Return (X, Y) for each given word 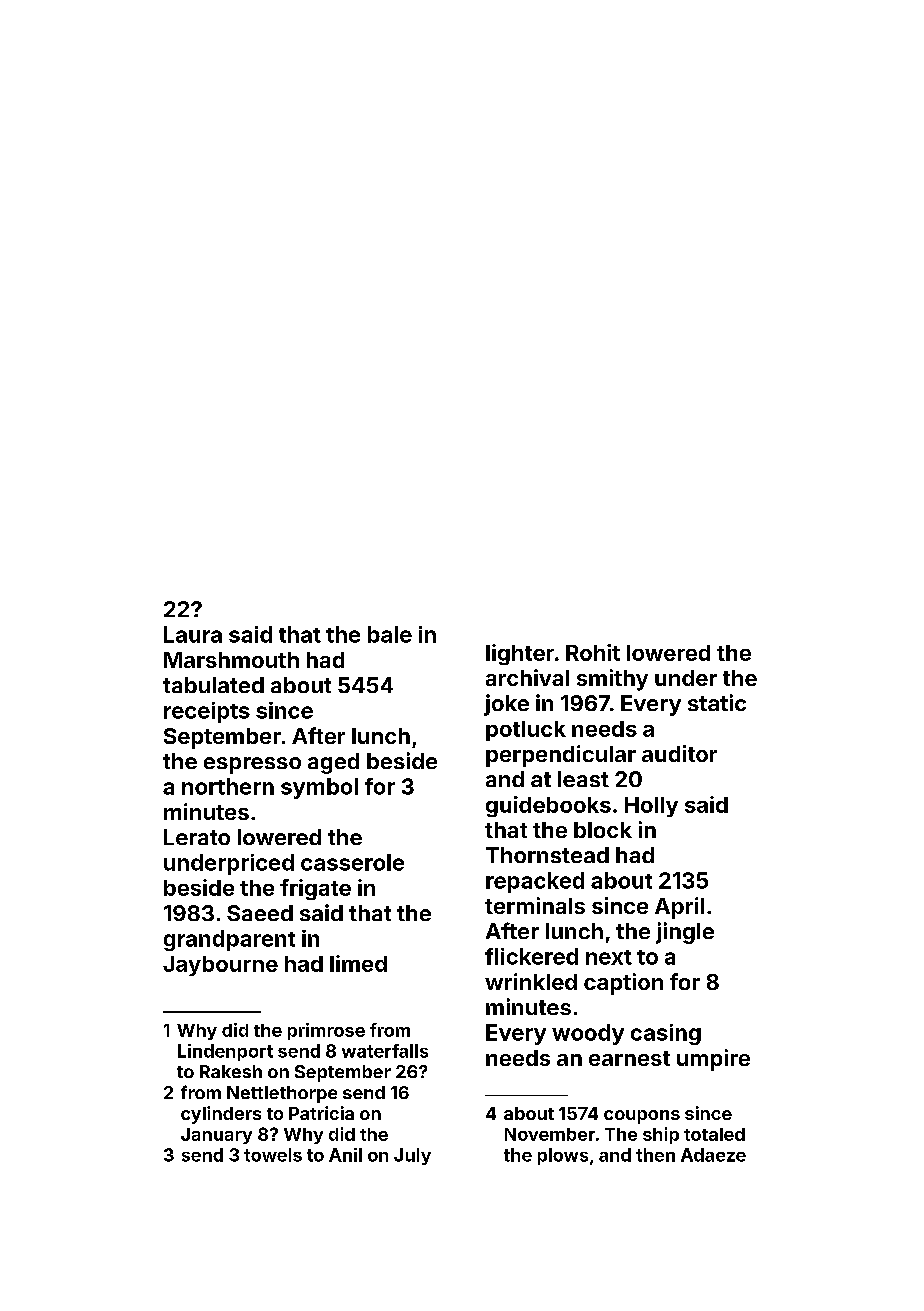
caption (623, 984)
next (609, 957)
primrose (326, 1031)
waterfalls (385, 1051)
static (717, 702)
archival (527, 677)
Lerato (197, 837)
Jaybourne (220, 966)
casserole (352, 862)
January (216, 1136)
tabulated (213, 685)
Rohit (593, 652)
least (583, 779)
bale (390, 634)
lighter (520, 654)
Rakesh (231, 1071)
